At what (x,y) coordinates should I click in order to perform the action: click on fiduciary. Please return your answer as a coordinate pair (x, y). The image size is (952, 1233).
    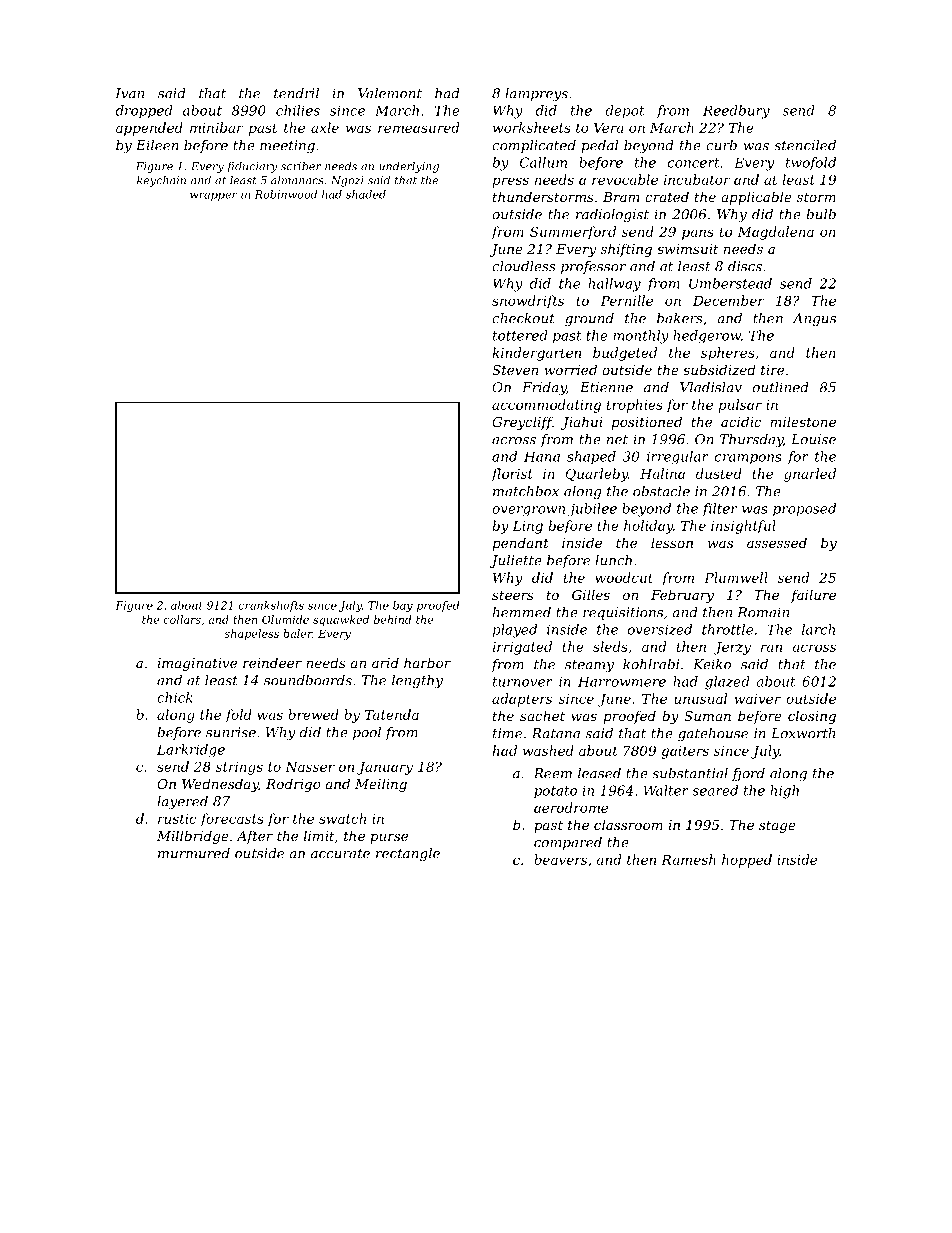
    Looking at the image, I should click on (252, 167).
